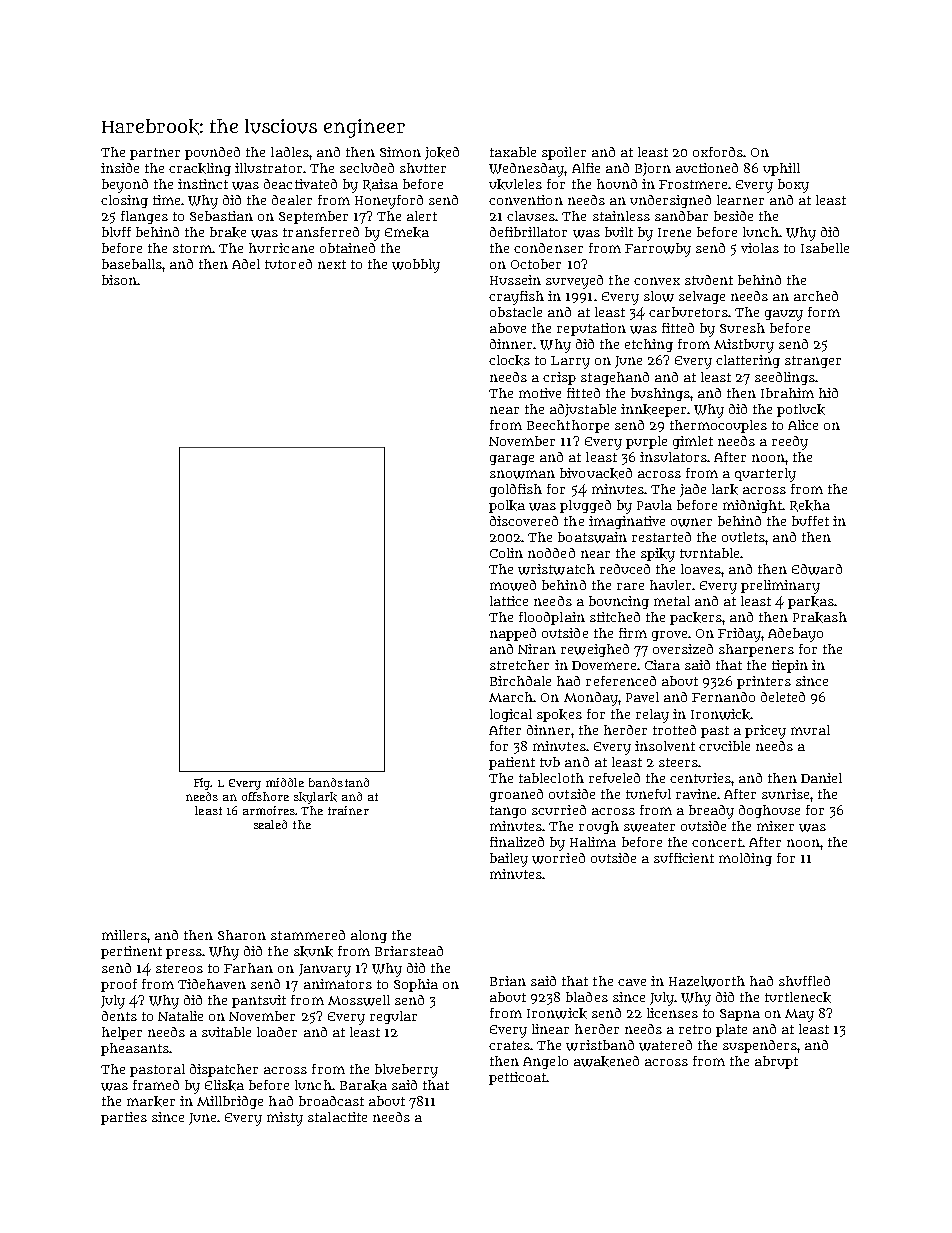 The image size is (952, 1233). What do you see at coordinates (508, 981) in the screenshot?
I see `Brian` at bounding box center [508, 981].
